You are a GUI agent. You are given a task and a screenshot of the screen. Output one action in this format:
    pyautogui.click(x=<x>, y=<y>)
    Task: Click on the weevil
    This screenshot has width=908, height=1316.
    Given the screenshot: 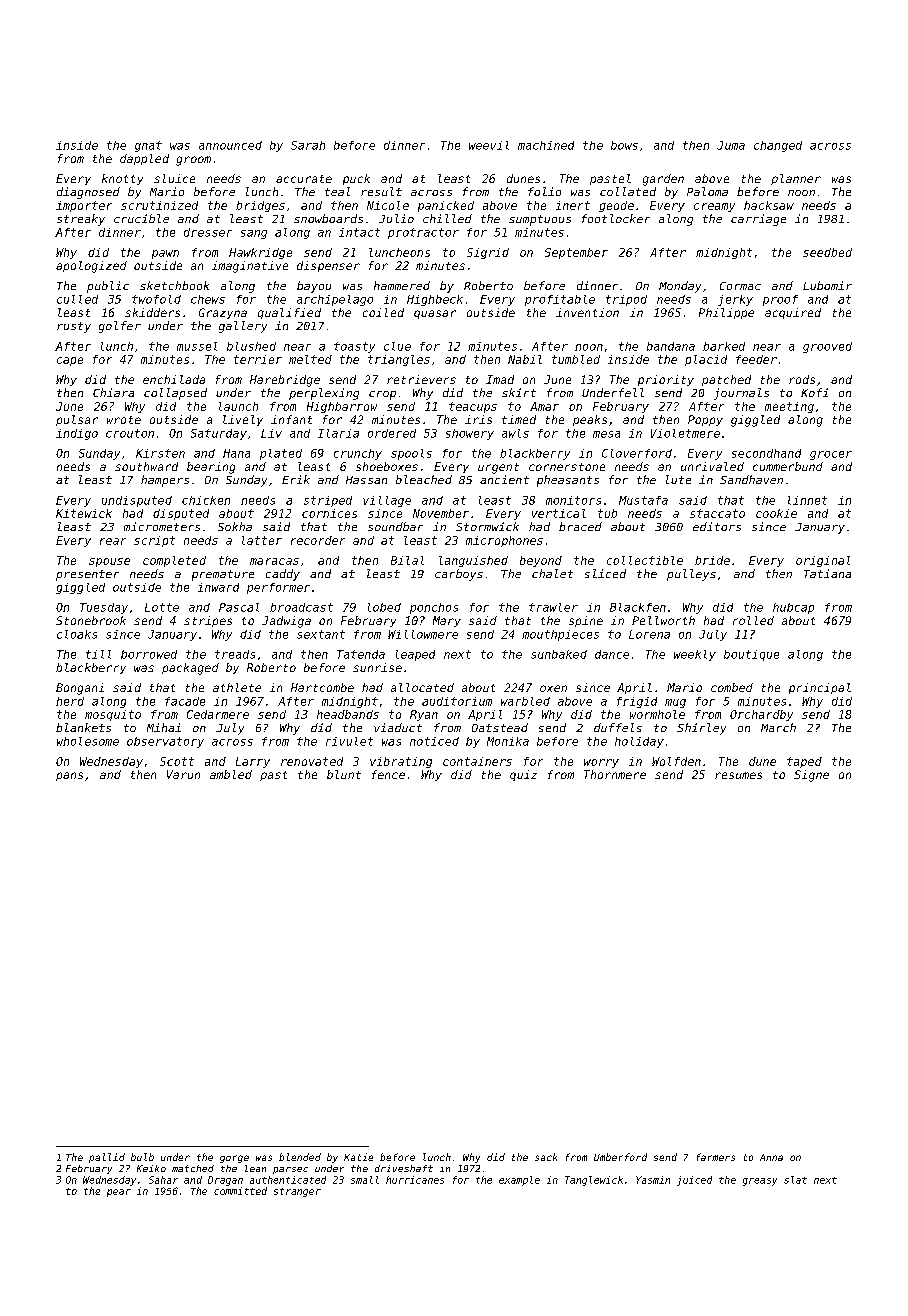 What is the action you would take?
    pyautogui.click(x=489, y=145)
